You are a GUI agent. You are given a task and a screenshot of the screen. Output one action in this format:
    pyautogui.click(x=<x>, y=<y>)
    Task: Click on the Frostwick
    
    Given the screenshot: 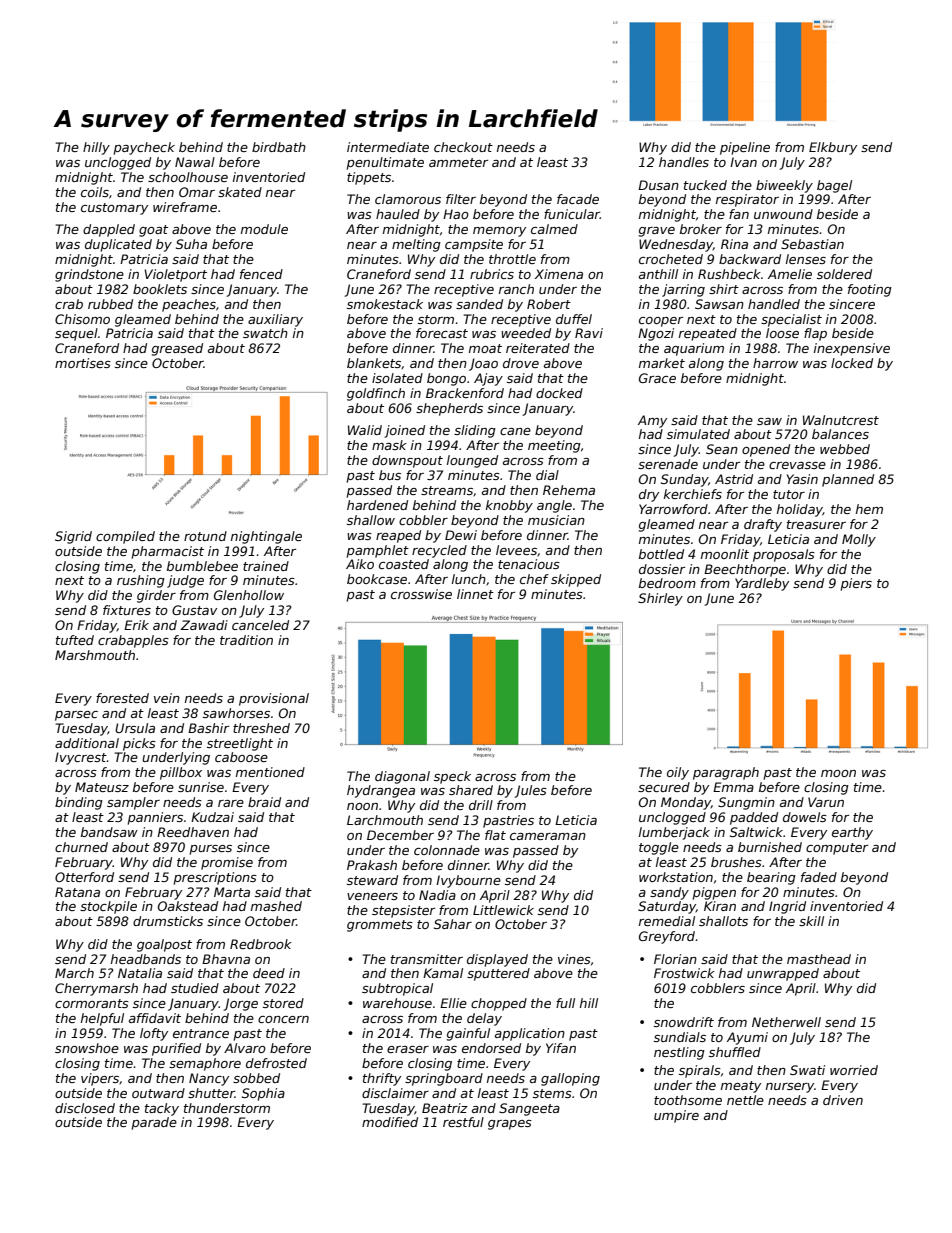 What is the action you would take?
    pyautogui.click(x=684, y=973)
